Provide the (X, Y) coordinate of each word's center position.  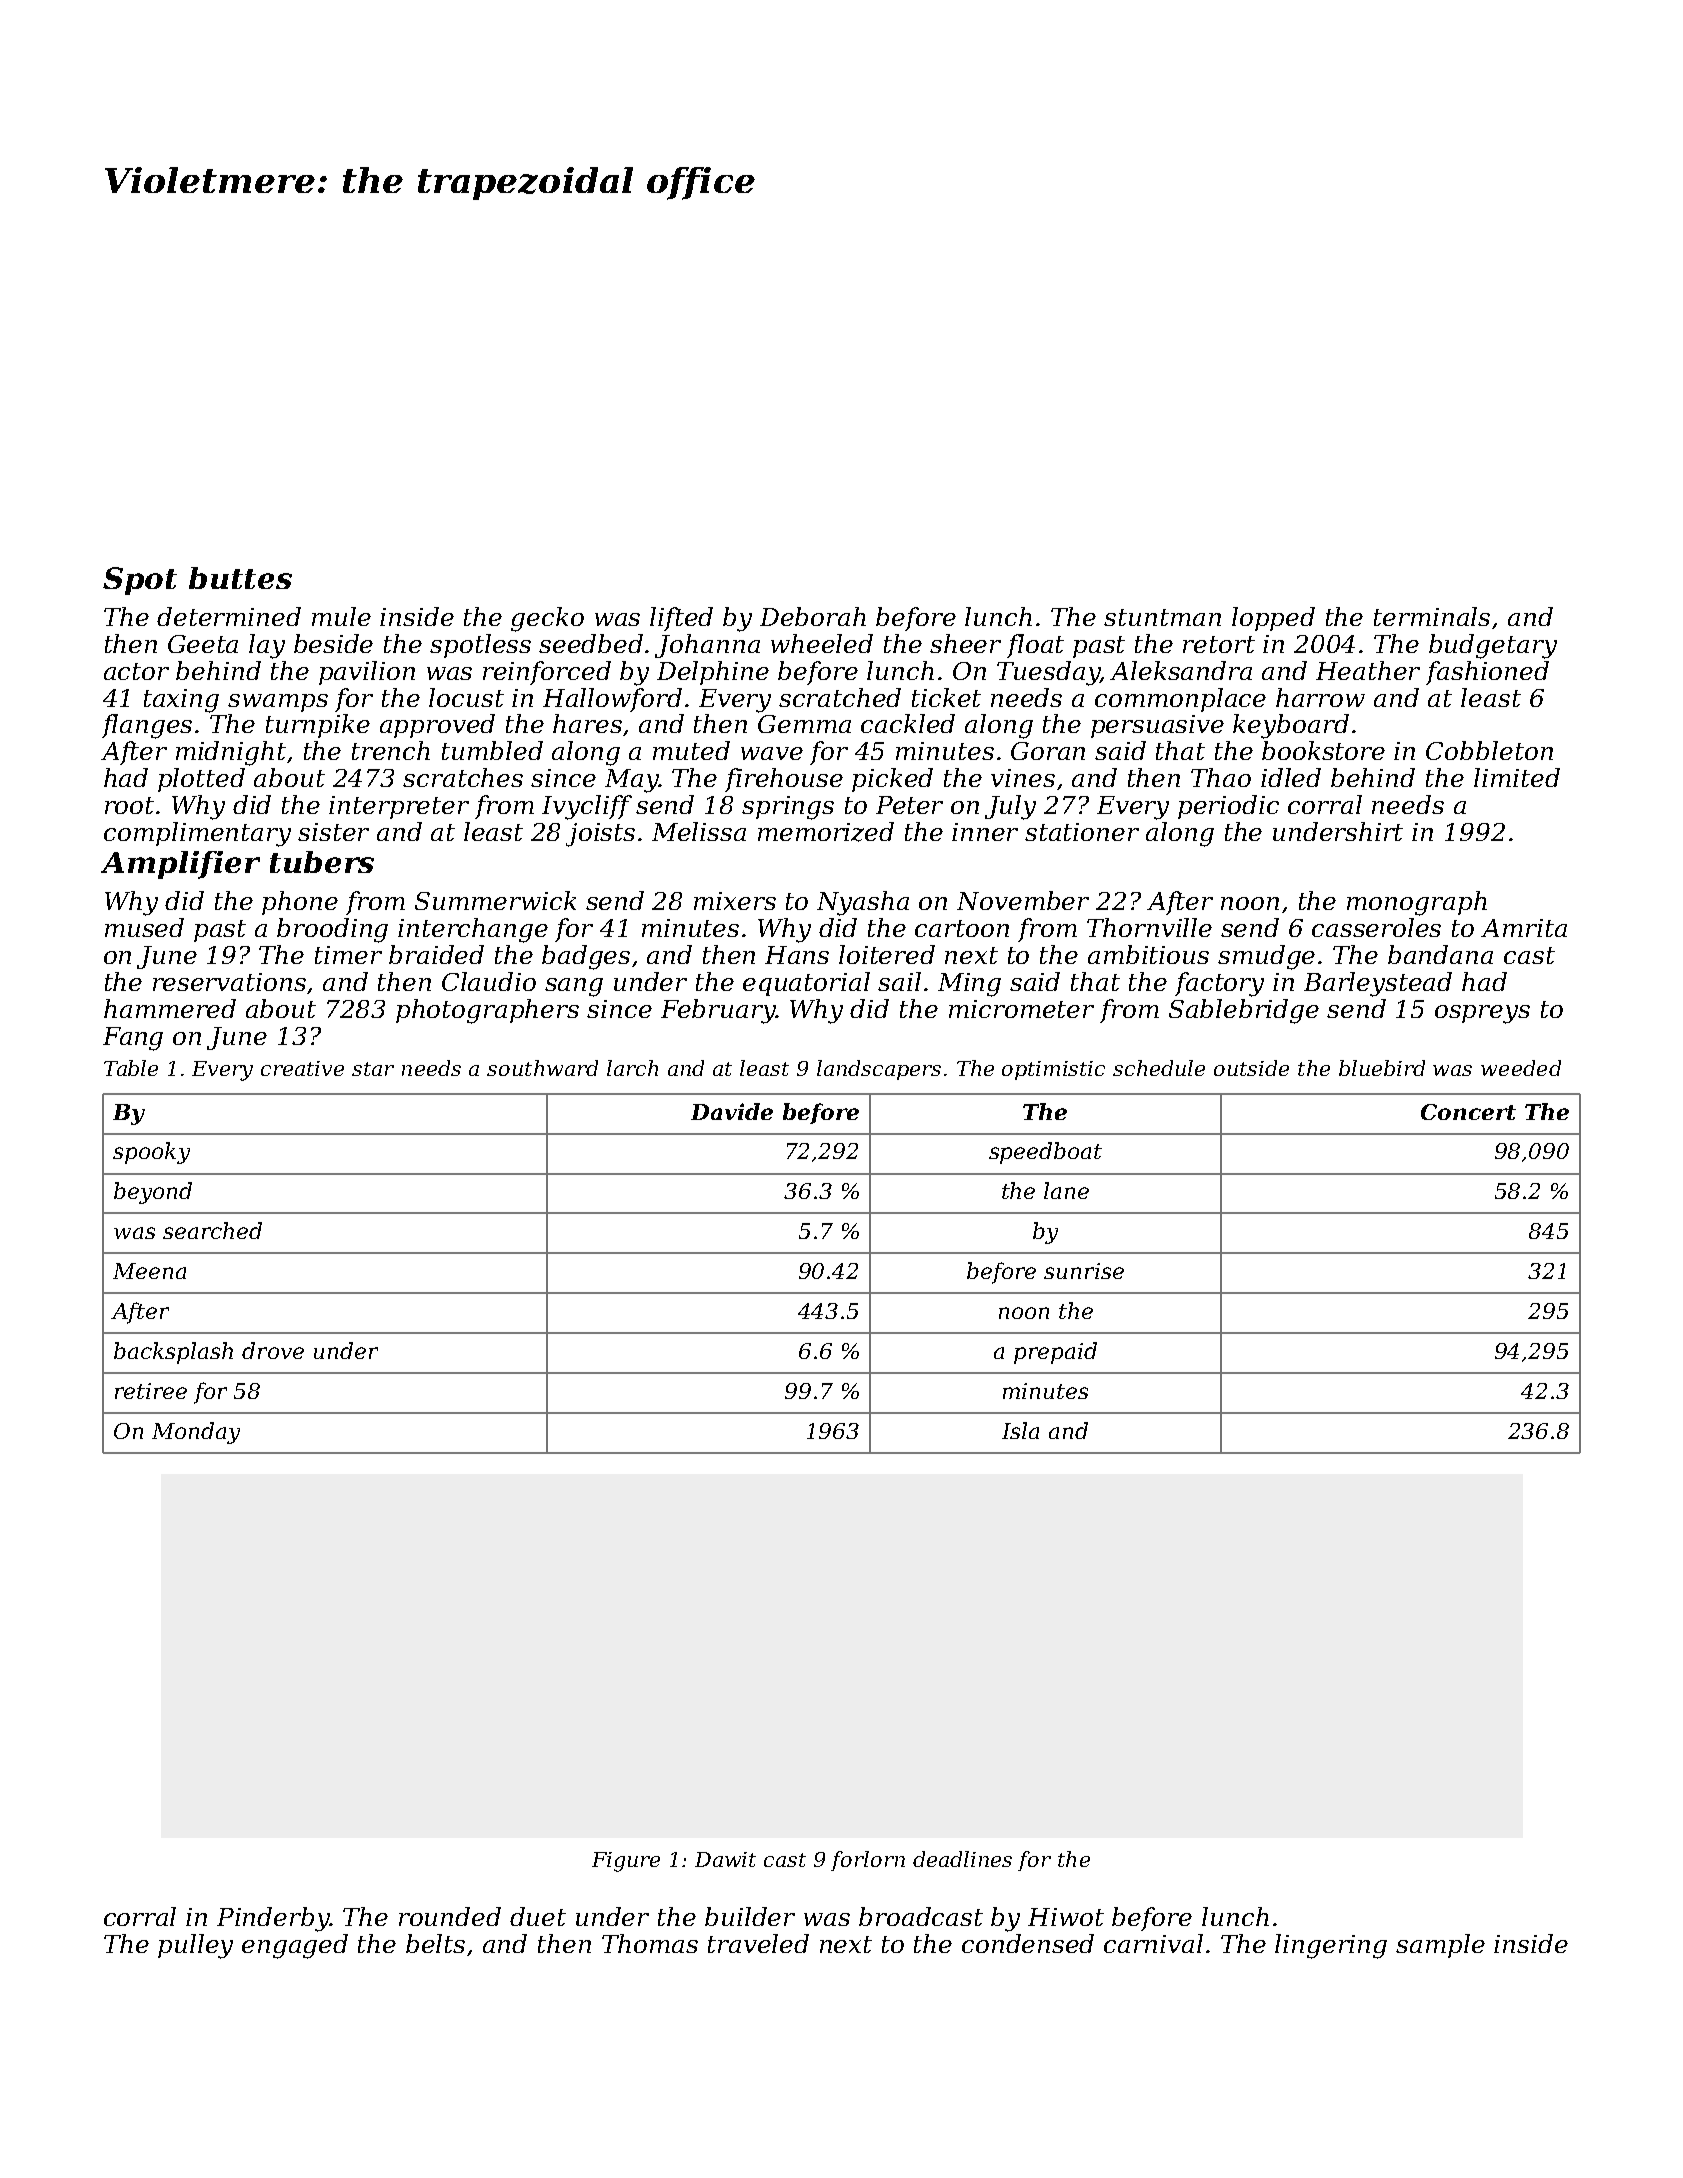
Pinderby (273, 1919)
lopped (1273, 619)
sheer (965, 643)
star (373, 1069)
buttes (240, 578)
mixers (735, 901)
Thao (1221, 777)
